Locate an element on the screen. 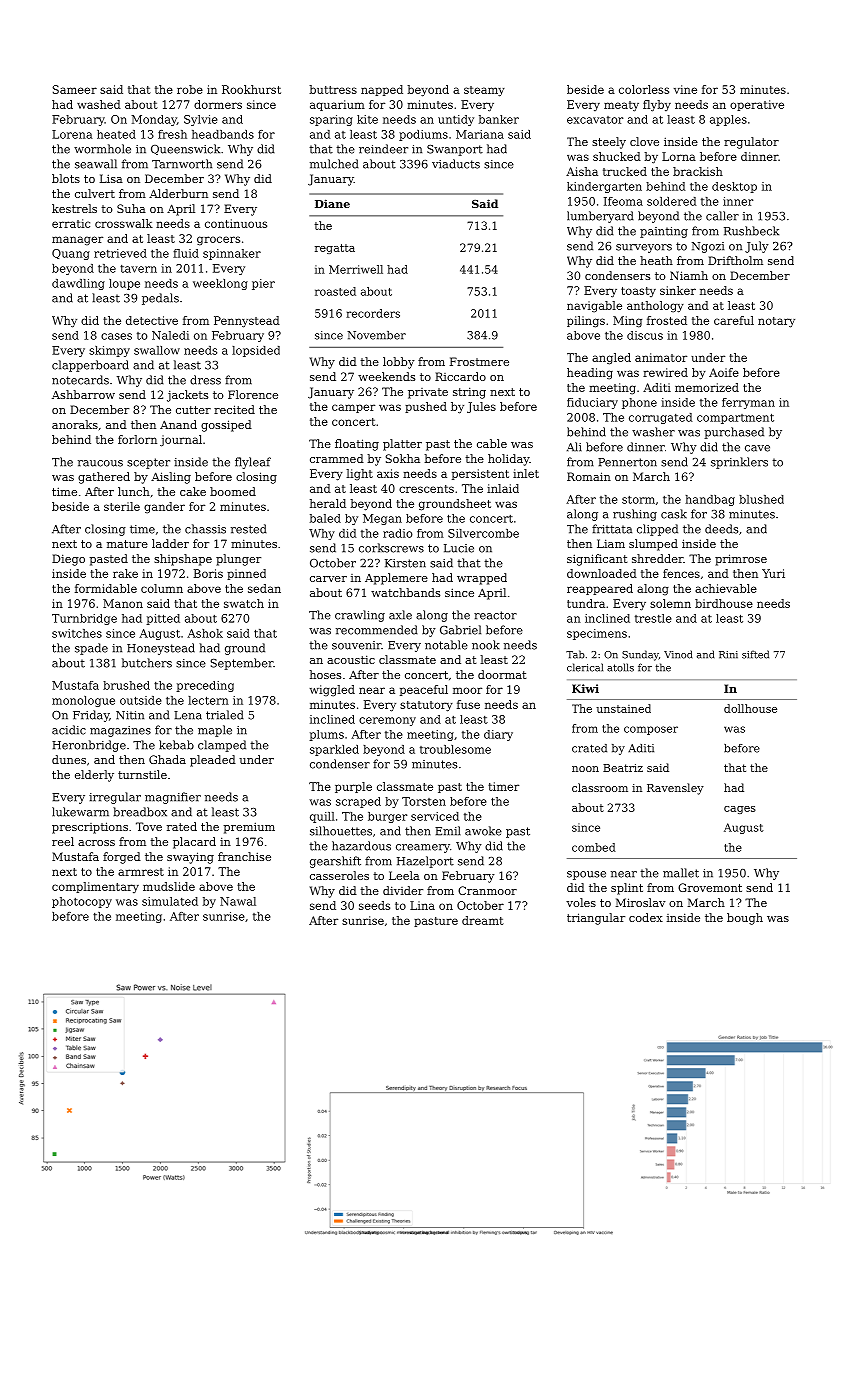 This screenshot has width=849, height=1400. Lorena is located at coordinates (72, 134).
